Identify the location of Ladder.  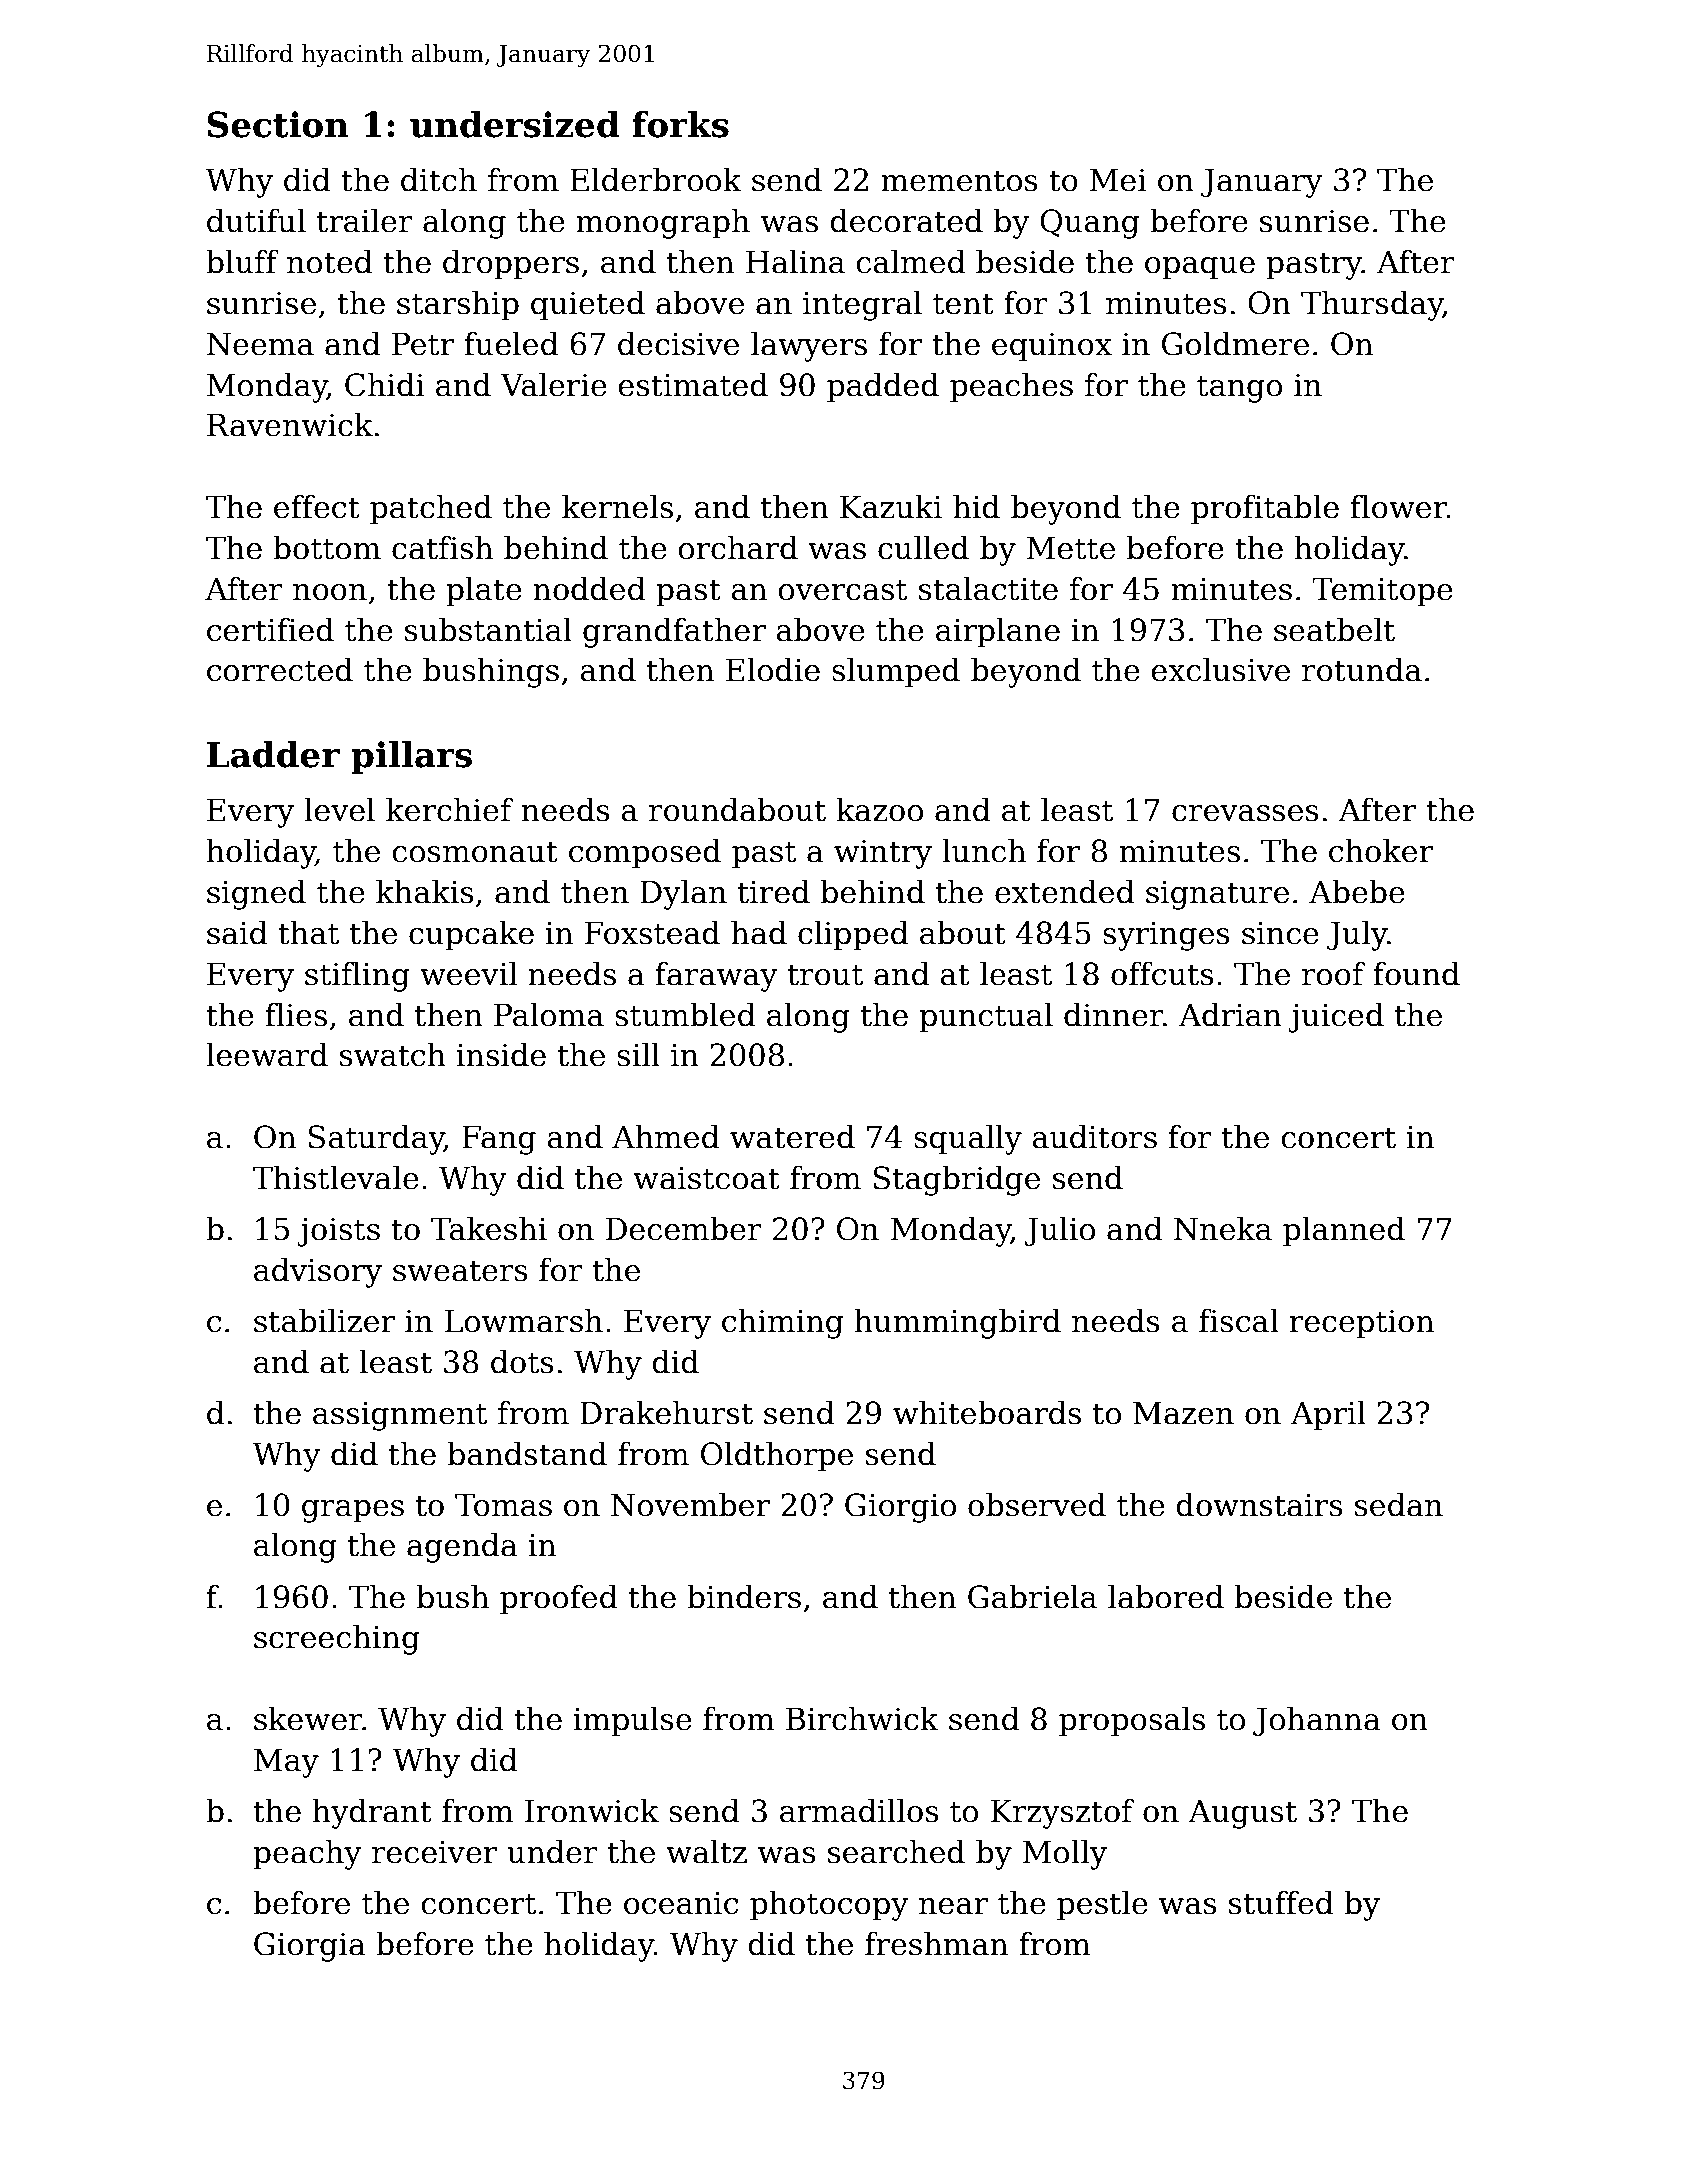
(273, 754).
